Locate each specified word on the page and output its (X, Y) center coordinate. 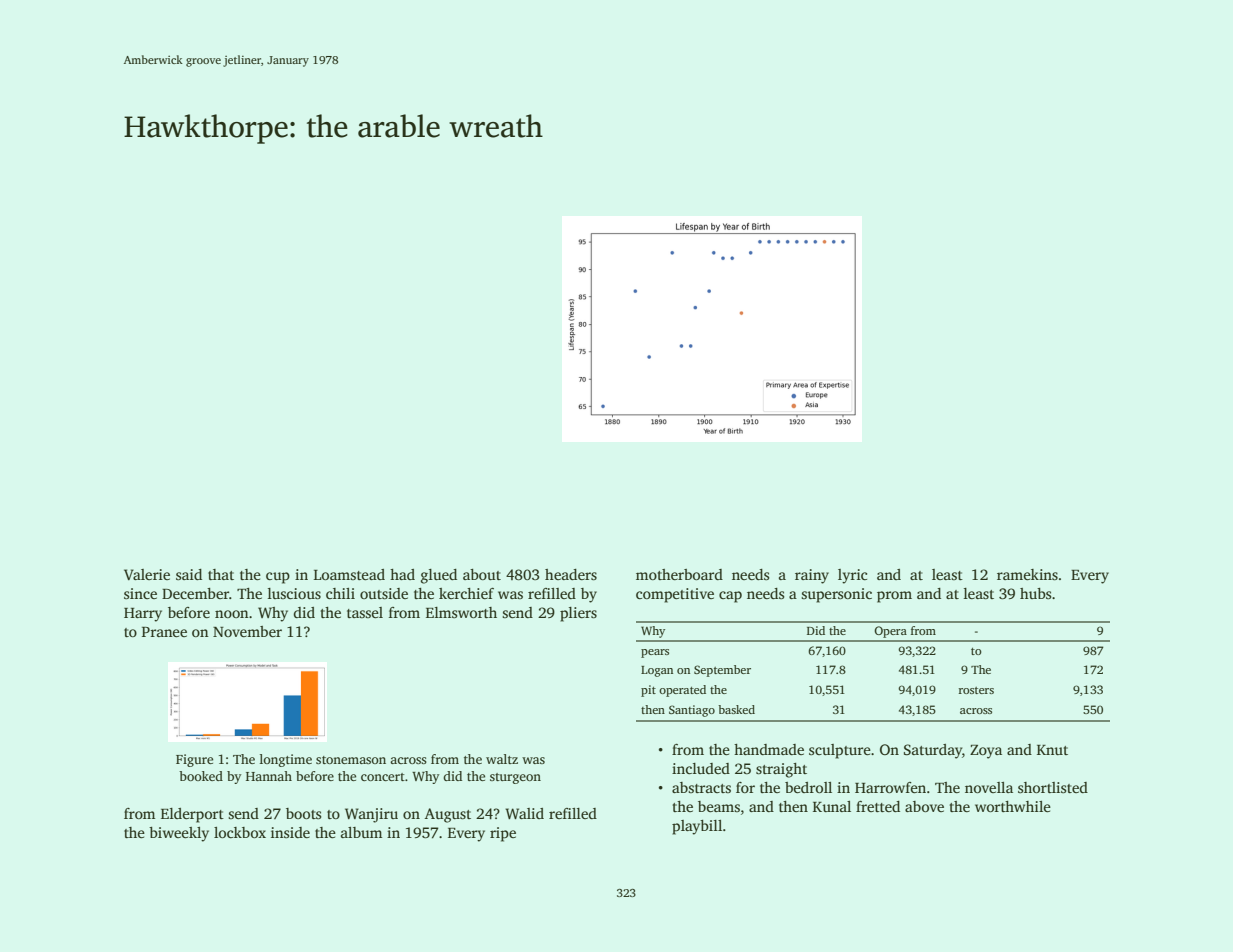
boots (303, 813)
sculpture (840, 751)
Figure (194, 760)
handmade (769, 749)
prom (894, 597)
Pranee (164, 632)
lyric (852, 576)
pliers (578, 614)
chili (340, 593)
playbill (697, 827)
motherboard (679, 574)
